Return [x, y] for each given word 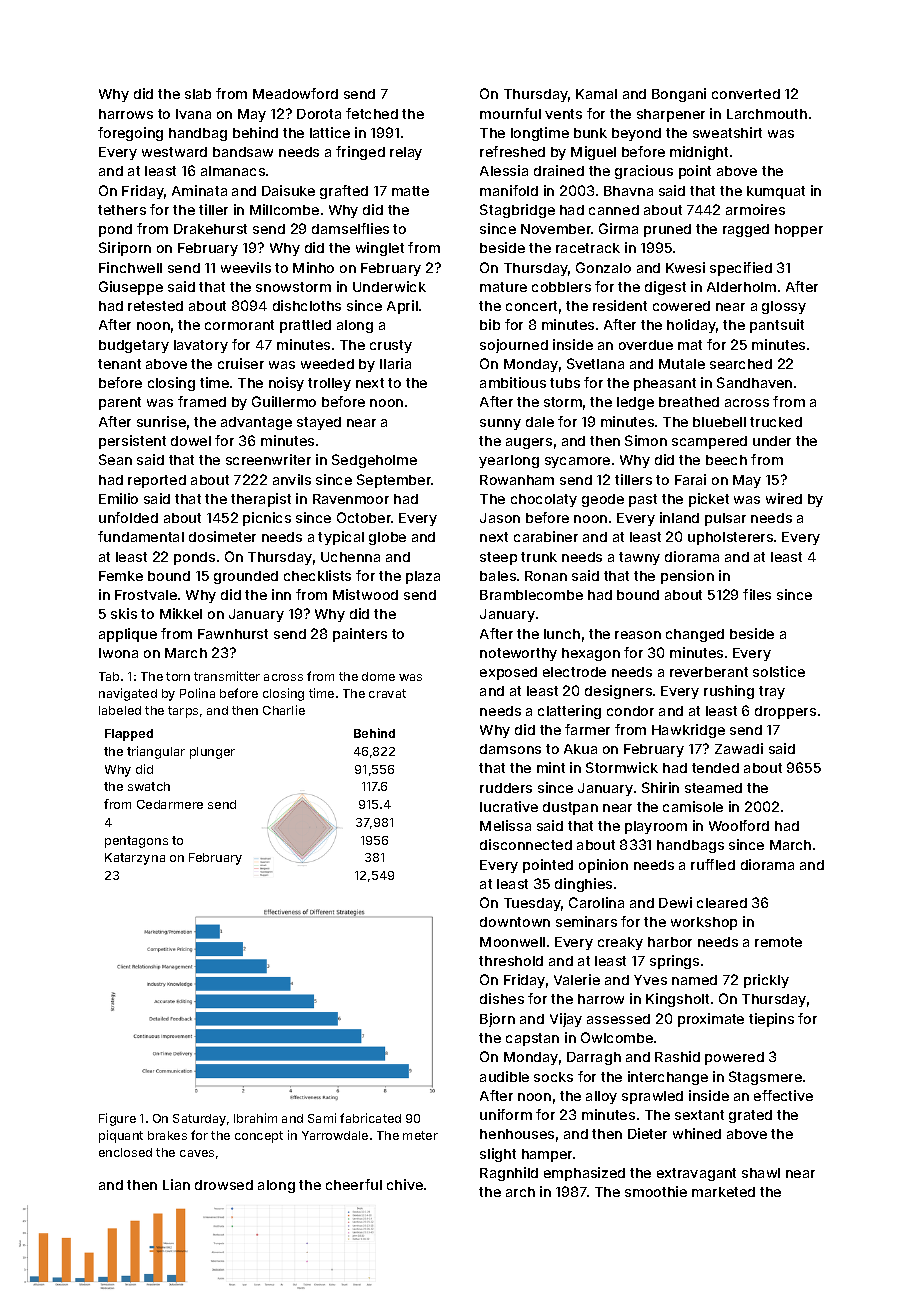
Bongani [679, 95]
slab [198, 94]
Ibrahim [255, 1118]
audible [504, 1076]
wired [784, 498]
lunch [562, 634]
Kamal [596, 94]
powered [734, 1058]
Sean [115, 459]
